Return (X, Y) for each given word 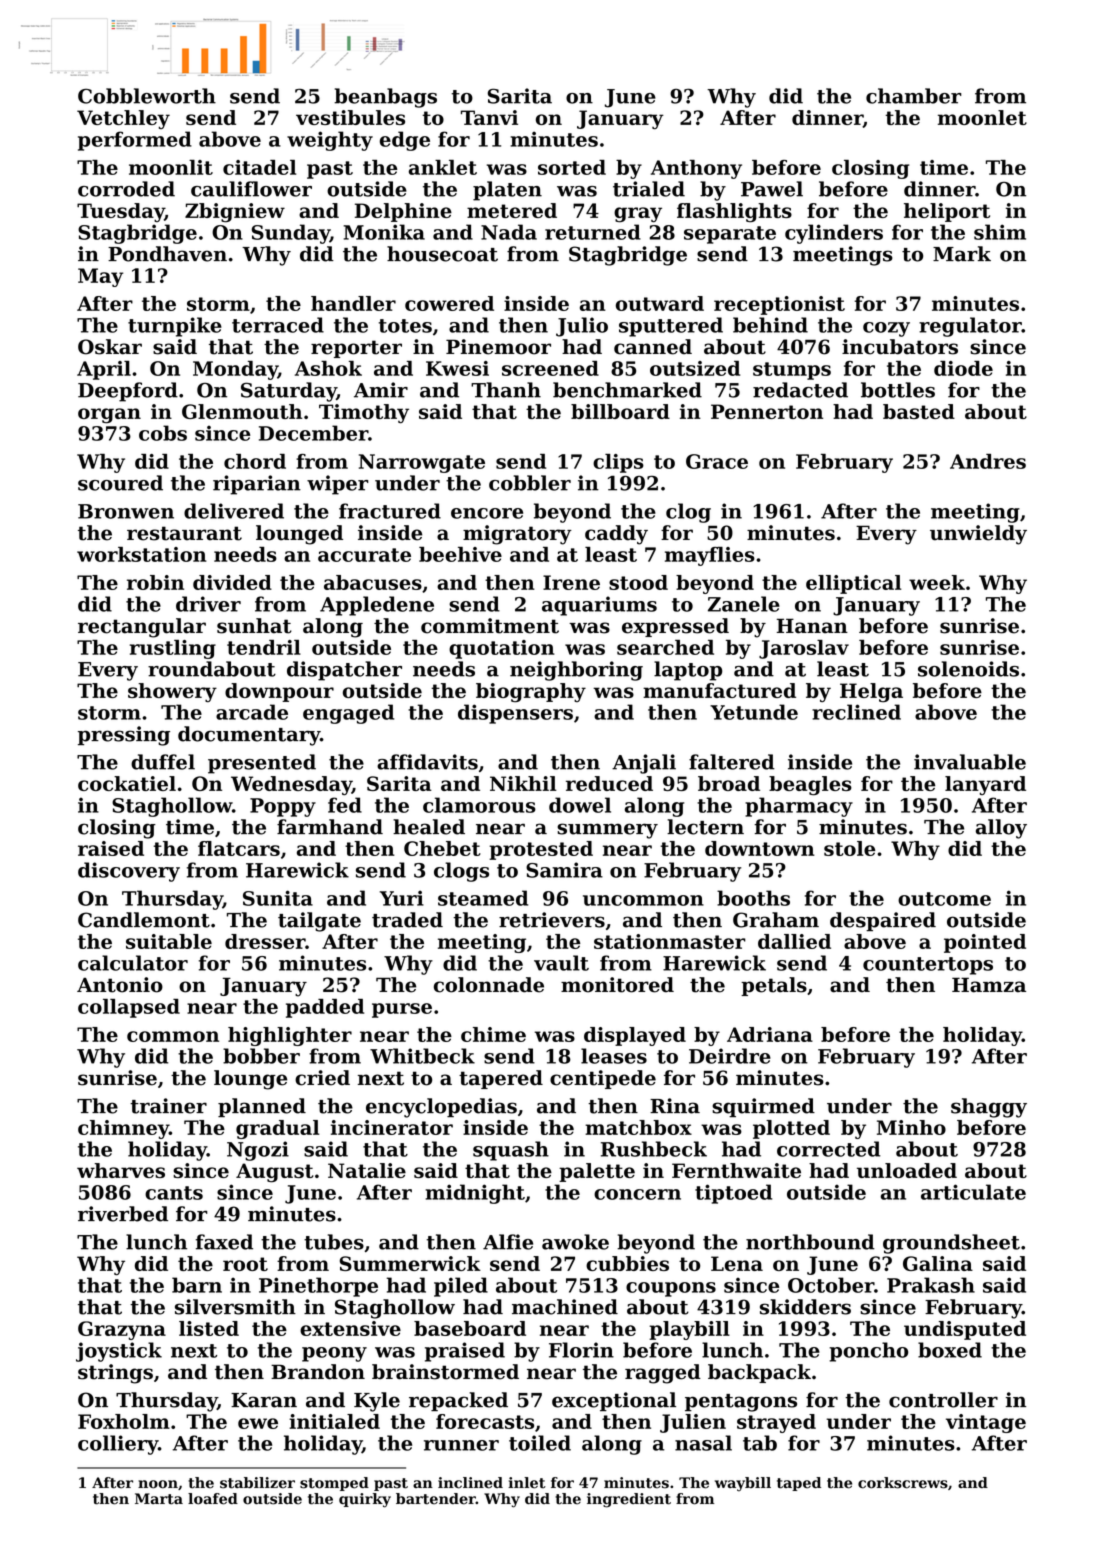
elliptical (853, 584)
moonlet (982, 117)
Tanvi (489, 117)
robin (155, 582)
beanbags (385, 98)
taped (799, 1484)
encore (487, 513)
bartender (436, 1499)
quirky (365, 1500)
